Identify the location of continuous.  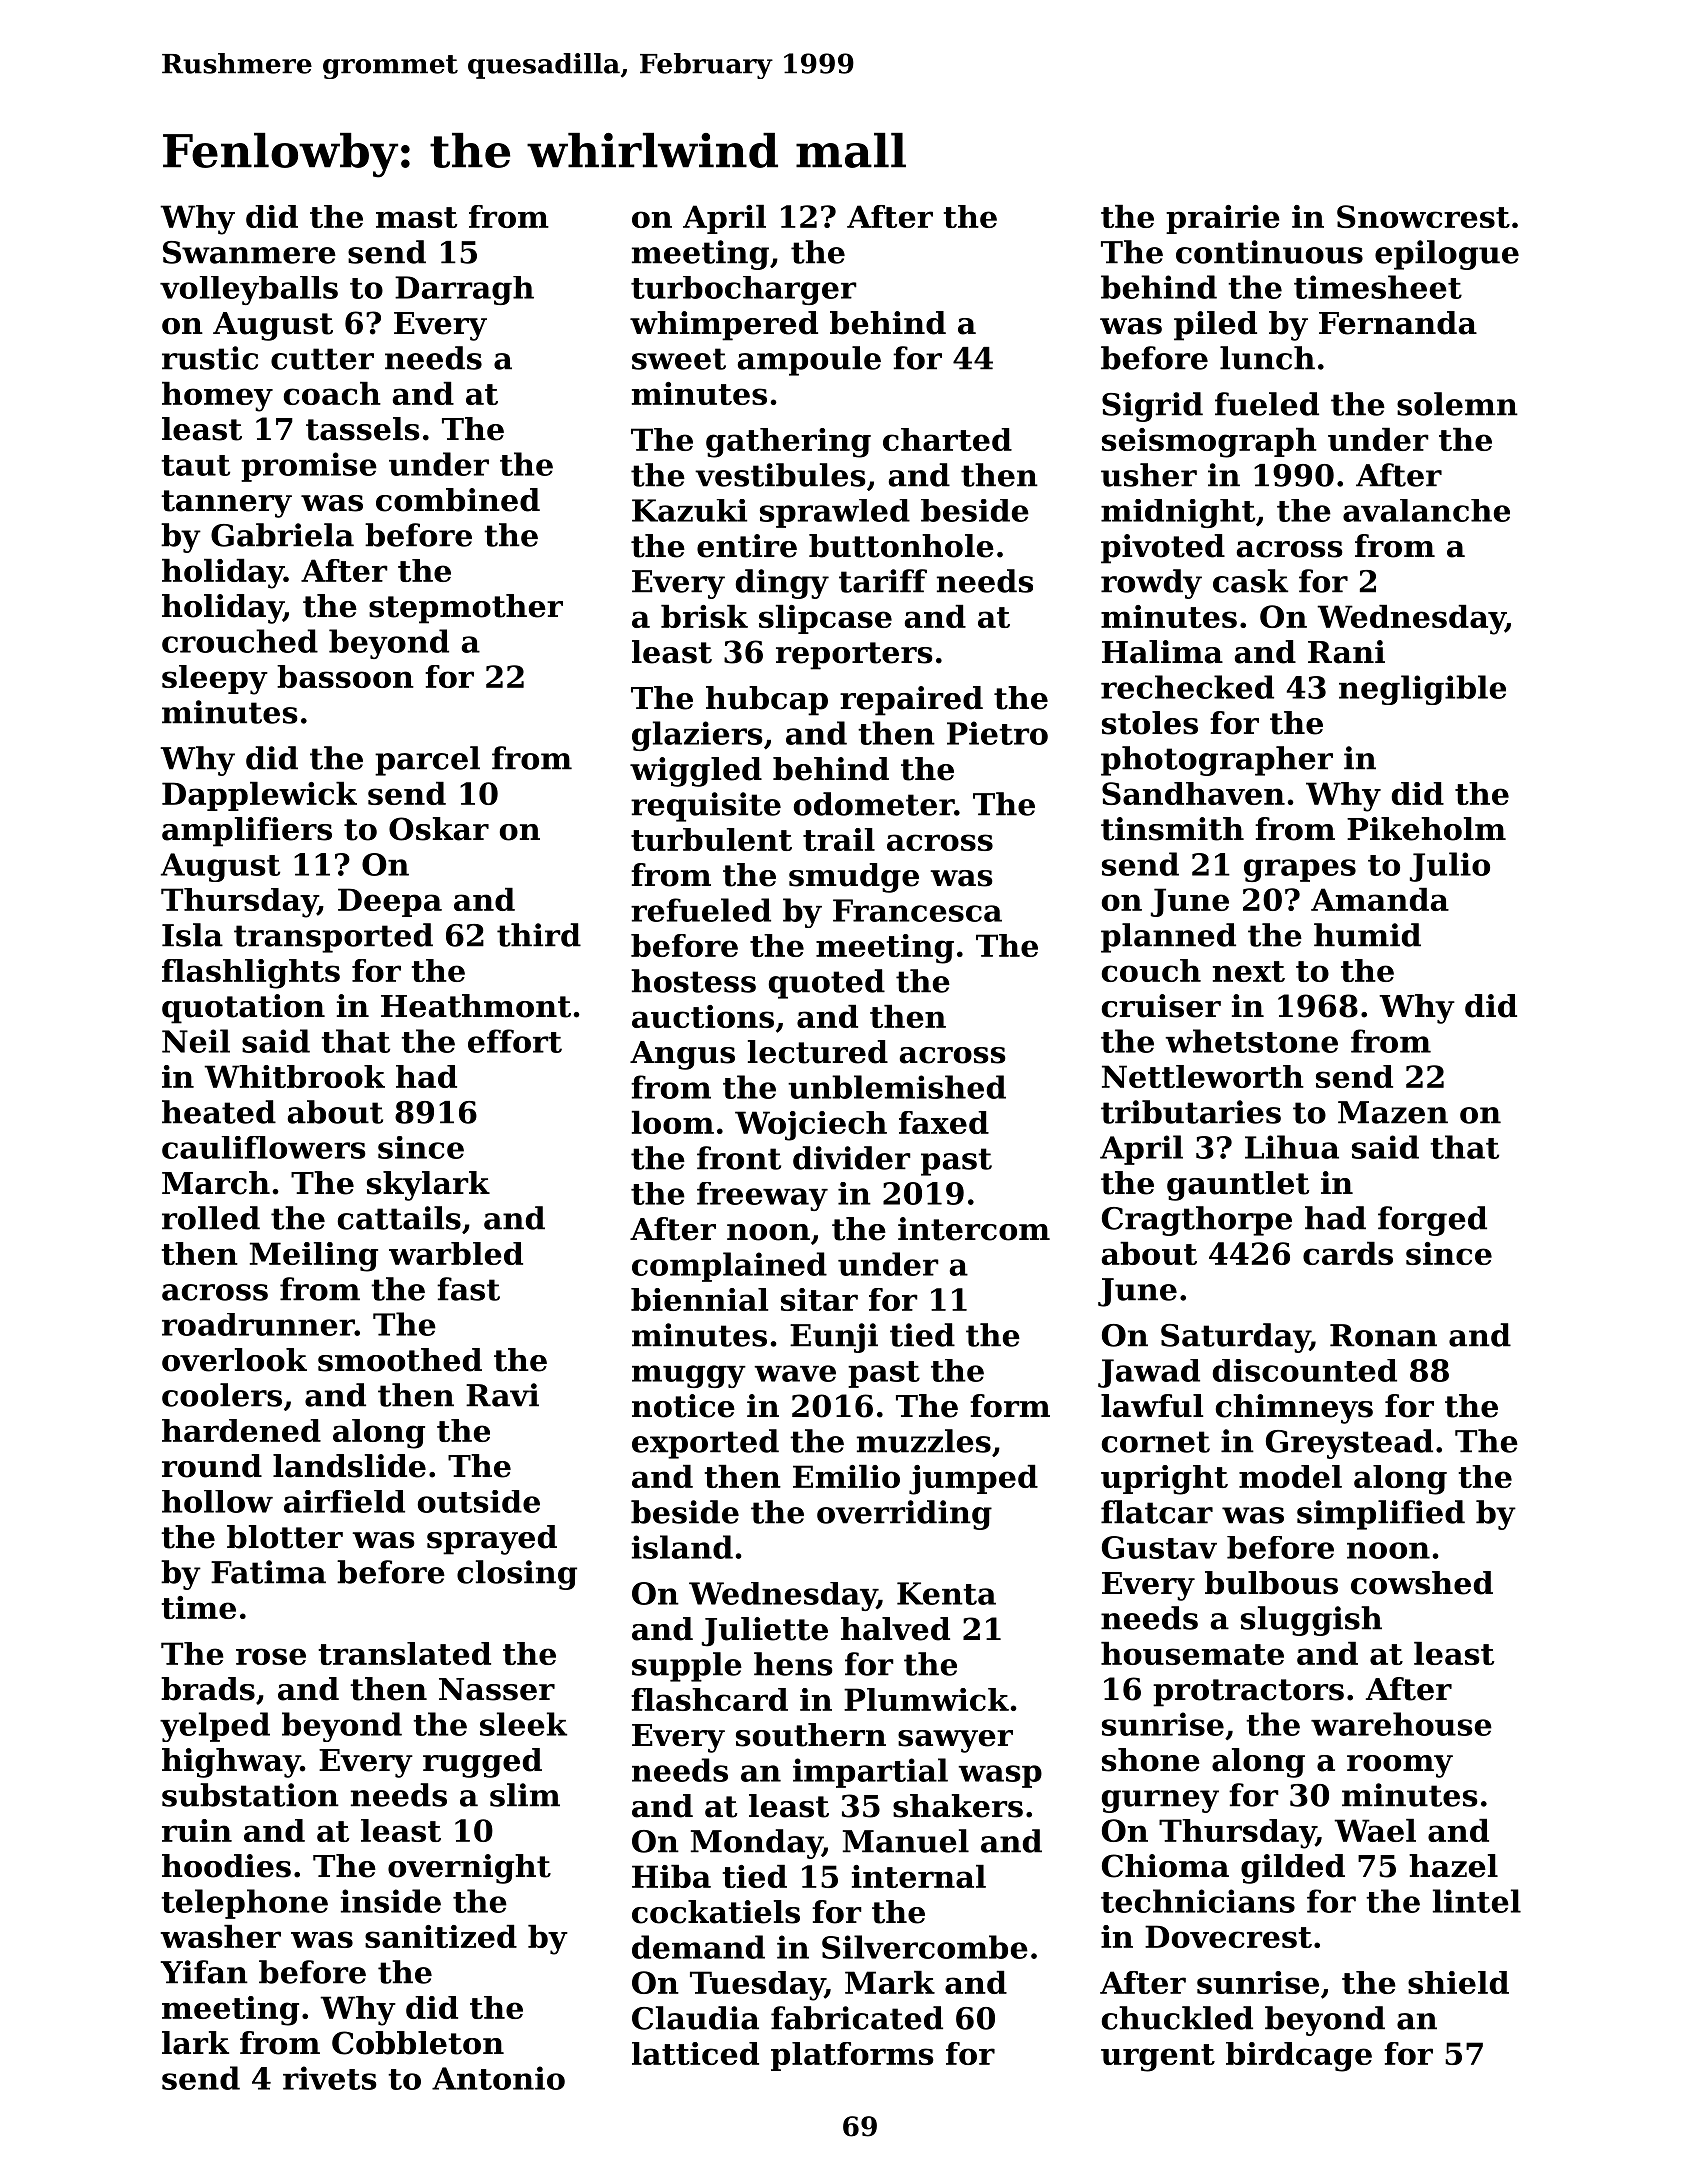
(1269, 252).
